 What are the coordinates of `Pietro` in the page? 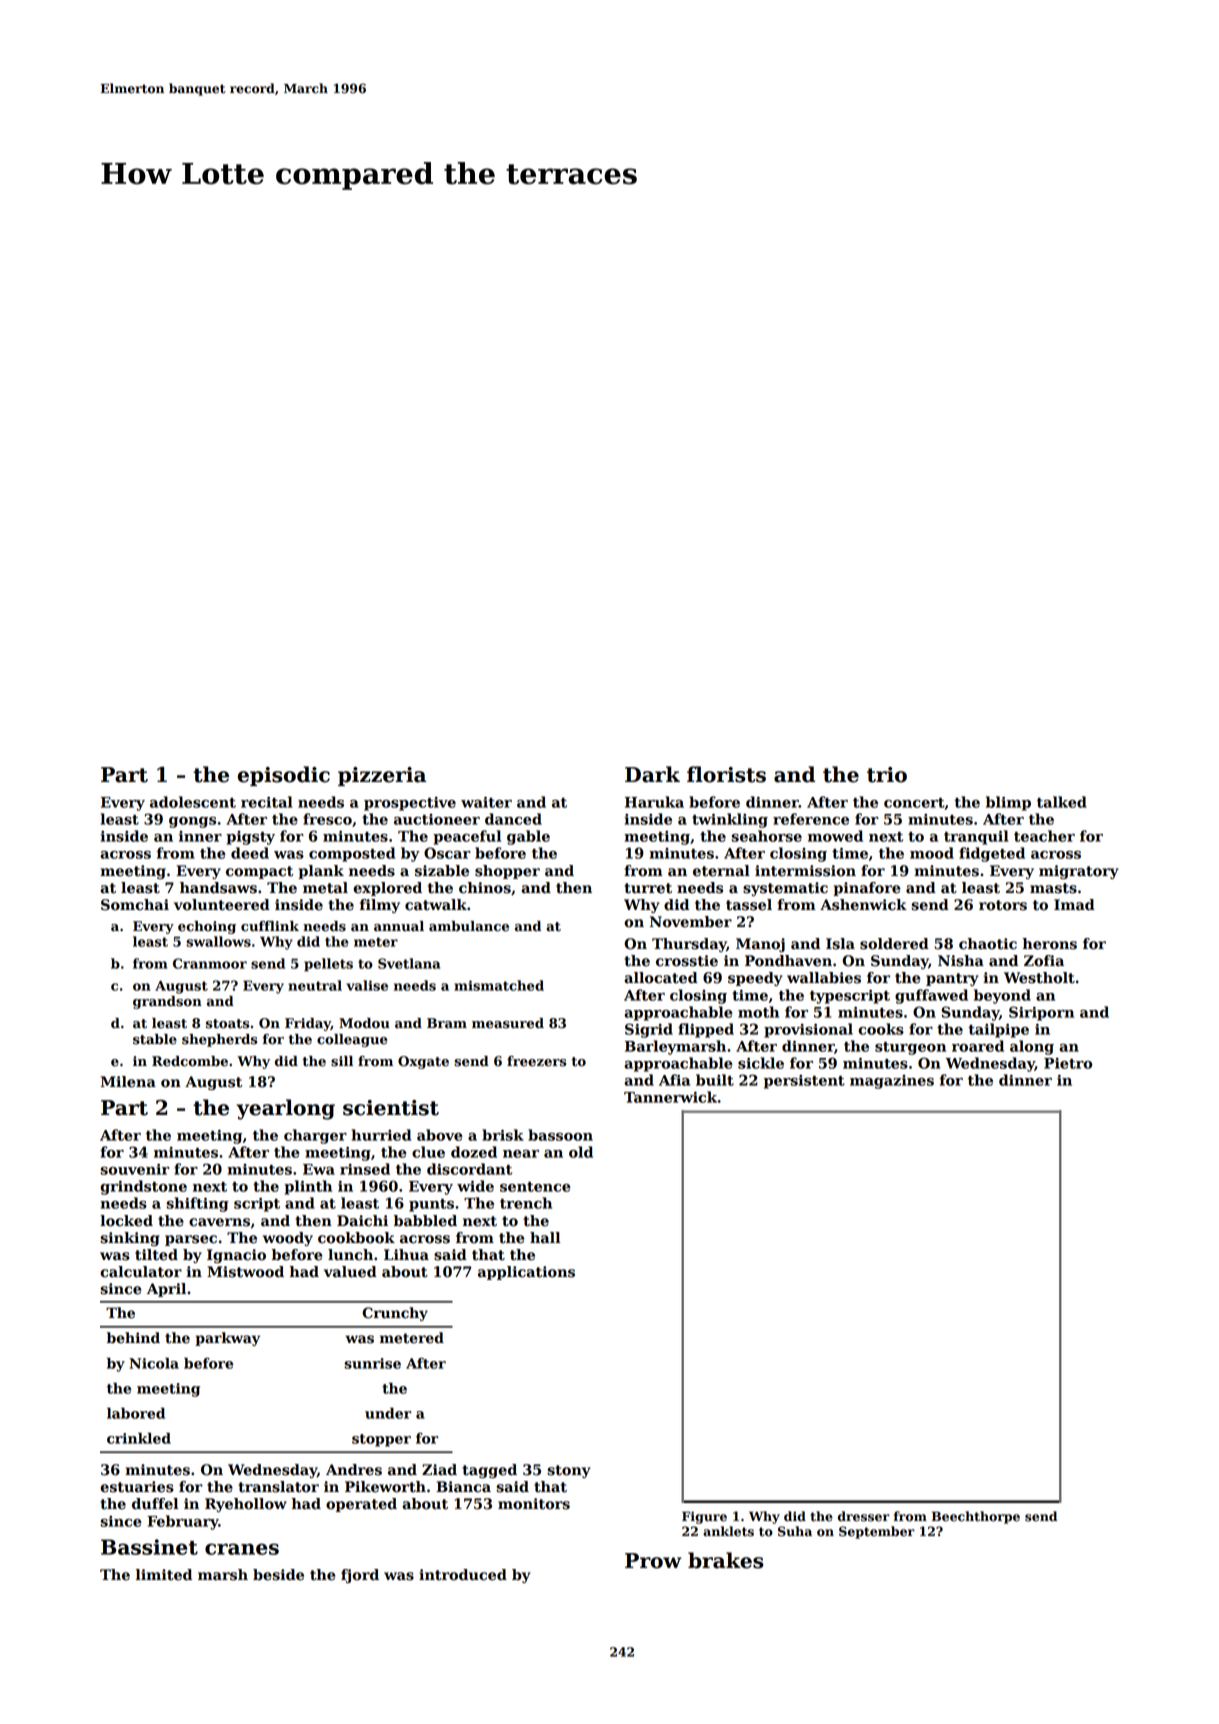 It's located at (1068, 1063).
